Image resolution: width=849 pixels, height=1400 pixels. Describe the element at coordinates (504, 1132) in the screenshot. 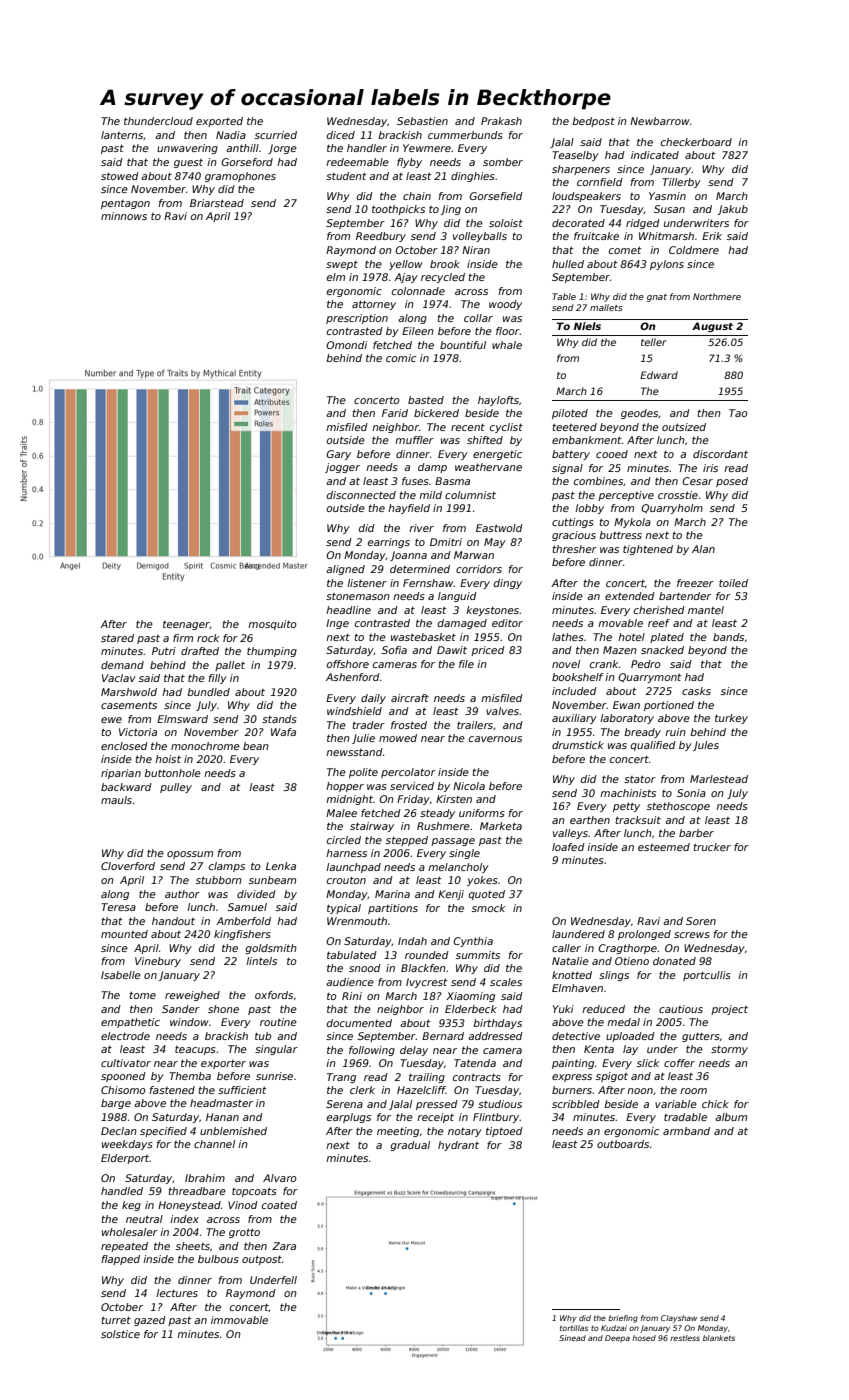

I see `tiptoed` at that location.
